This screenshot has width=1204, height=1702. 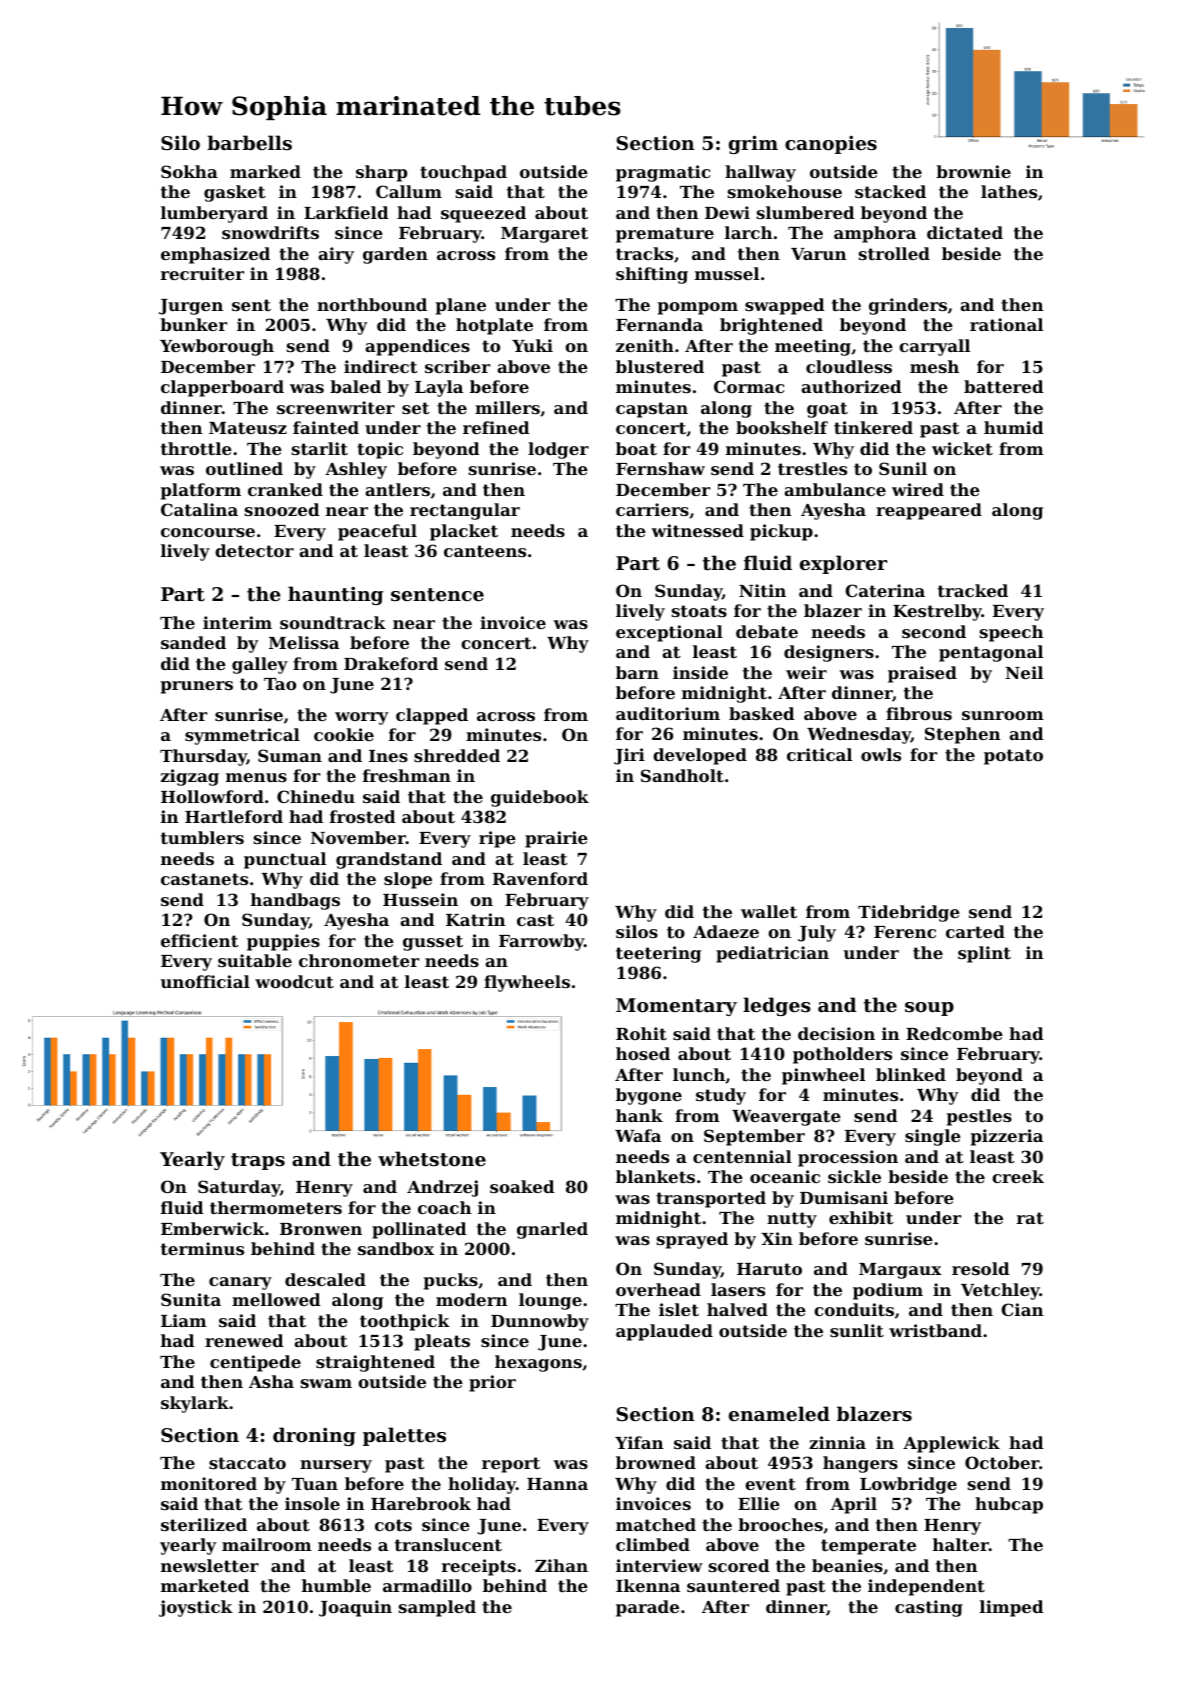 What do you see at coordinates (326, 1383) in the screenshot?
I see `swam` at bounding box center [326, 1383].
